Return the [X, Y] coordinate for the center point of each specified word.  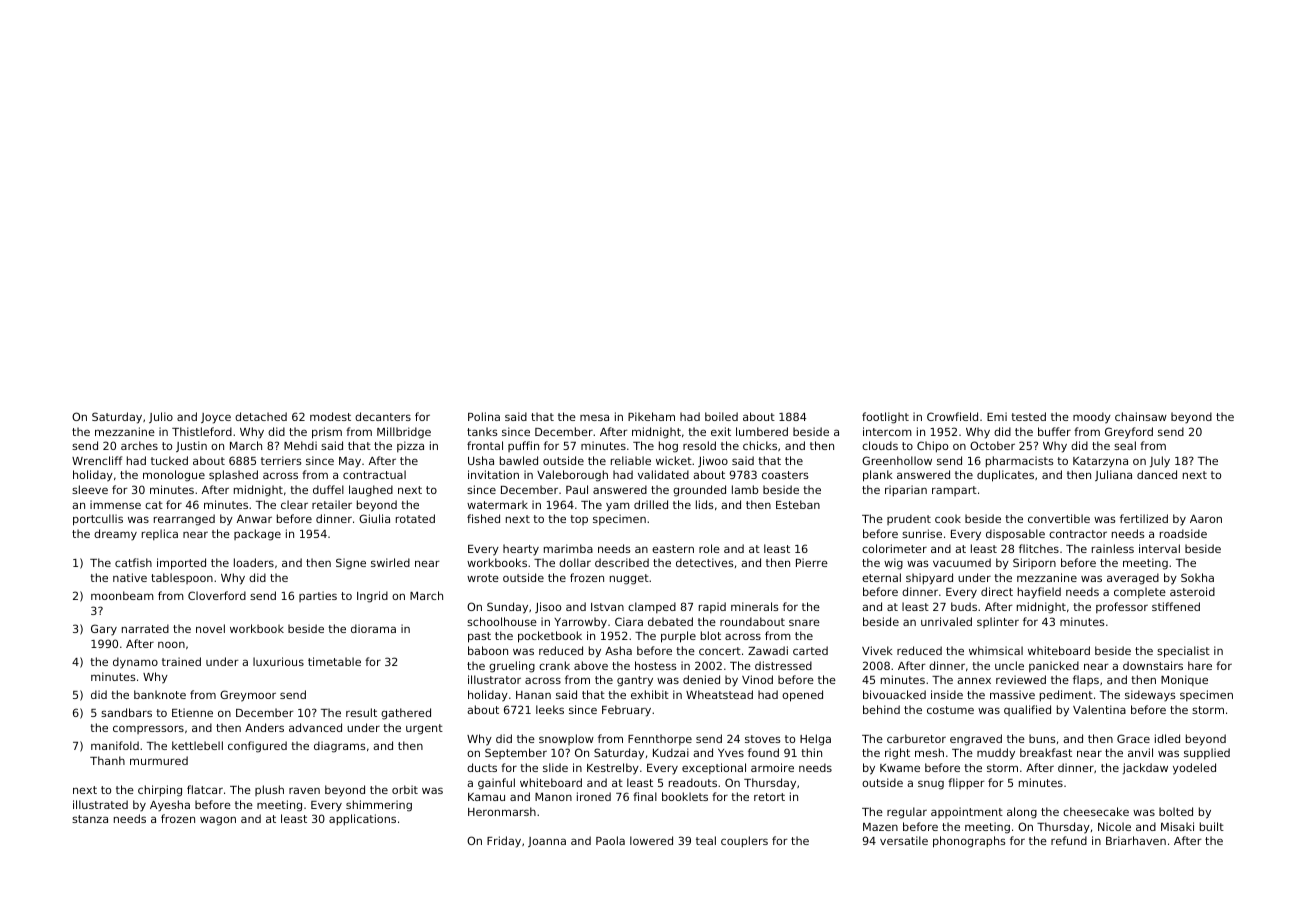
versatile [904, 840]
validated [663, 474]
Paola [610, 840]
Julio [161, 417]
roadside [1183, 533]
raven [304, 790]
